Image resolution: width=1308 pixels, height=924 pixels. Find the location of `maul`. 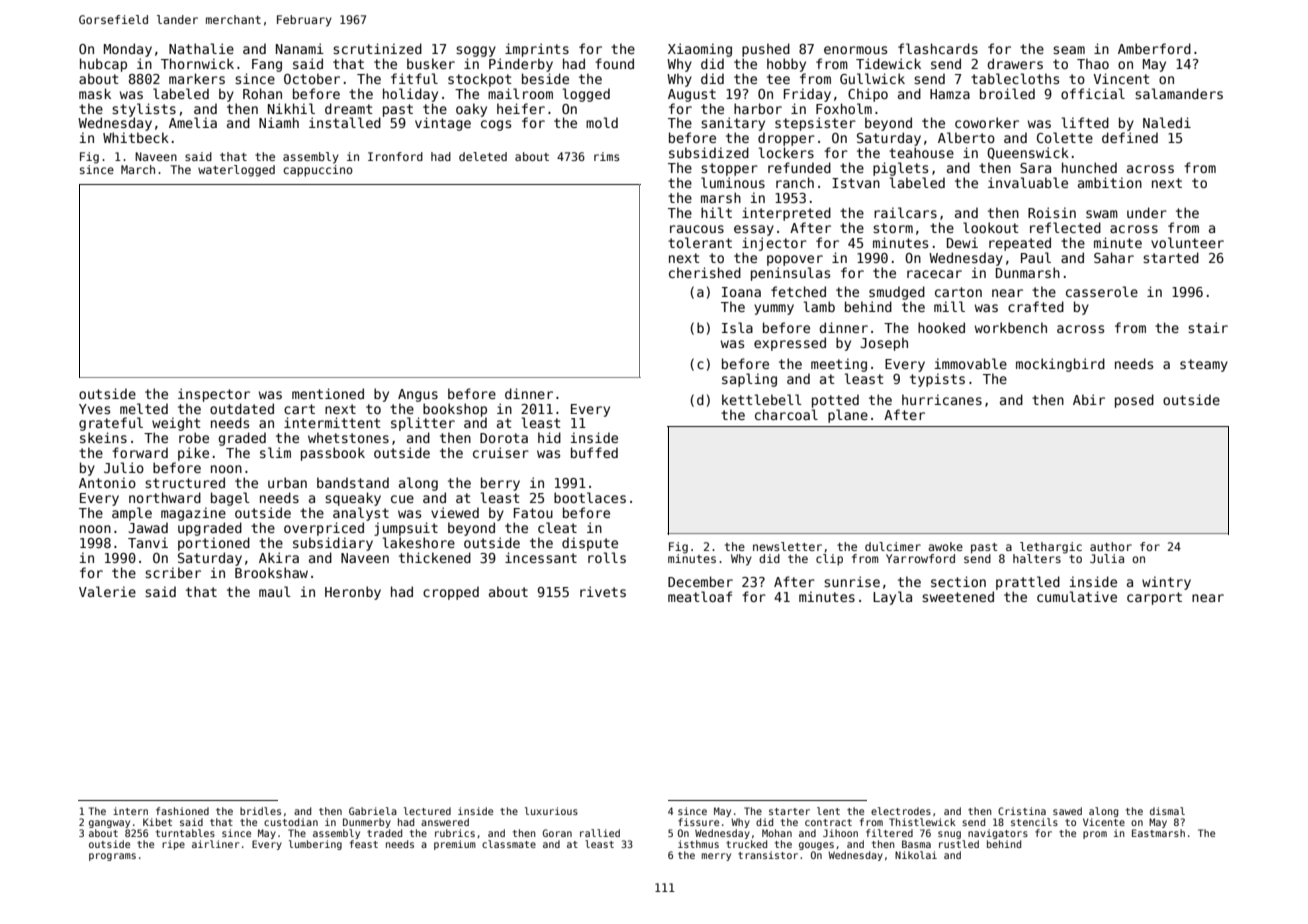

maul is located at coordinates (275, 591).
